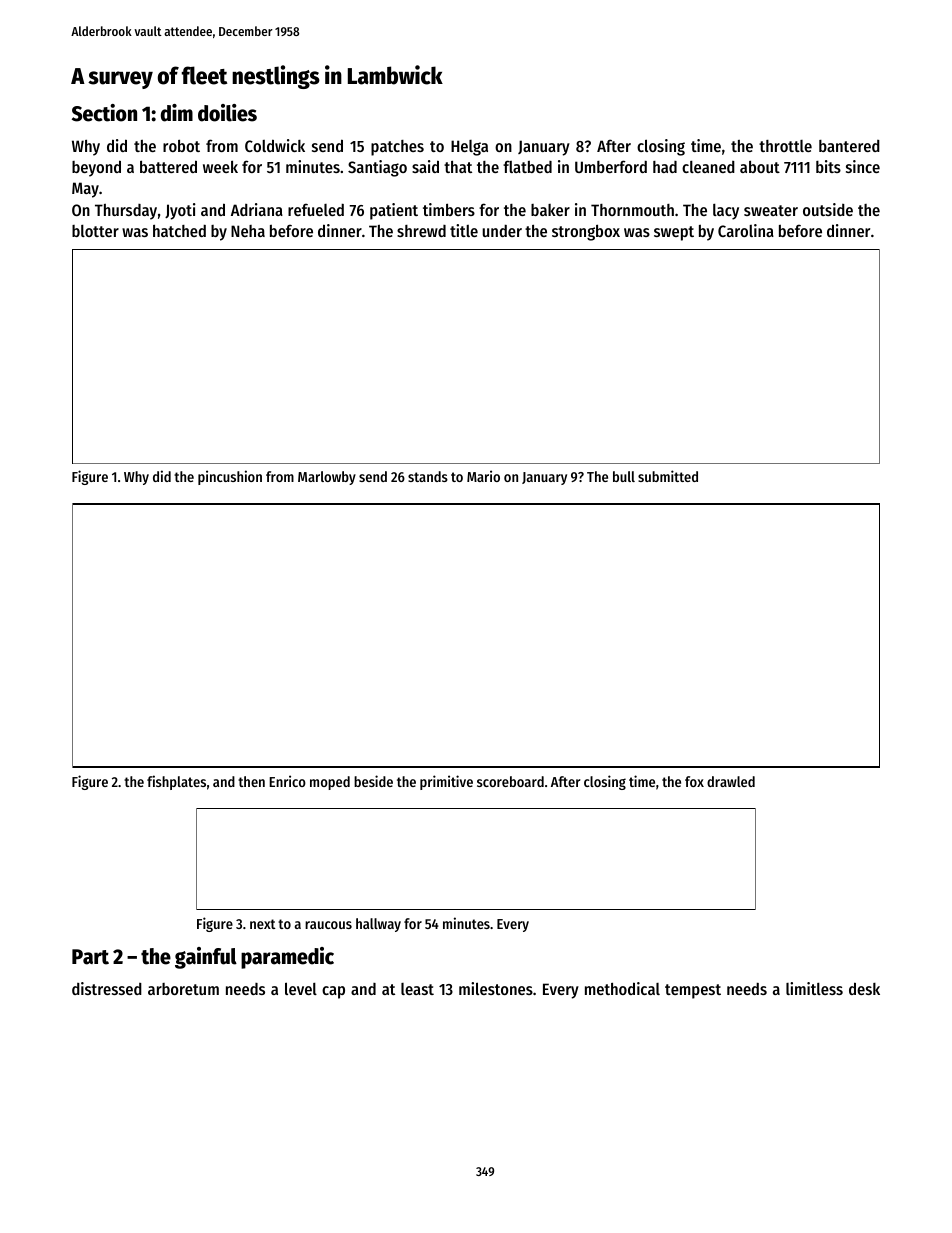 The image size is (952, 1233). Describe the element at coordinates (428, 476) in the document. I see `stands` at that location.
